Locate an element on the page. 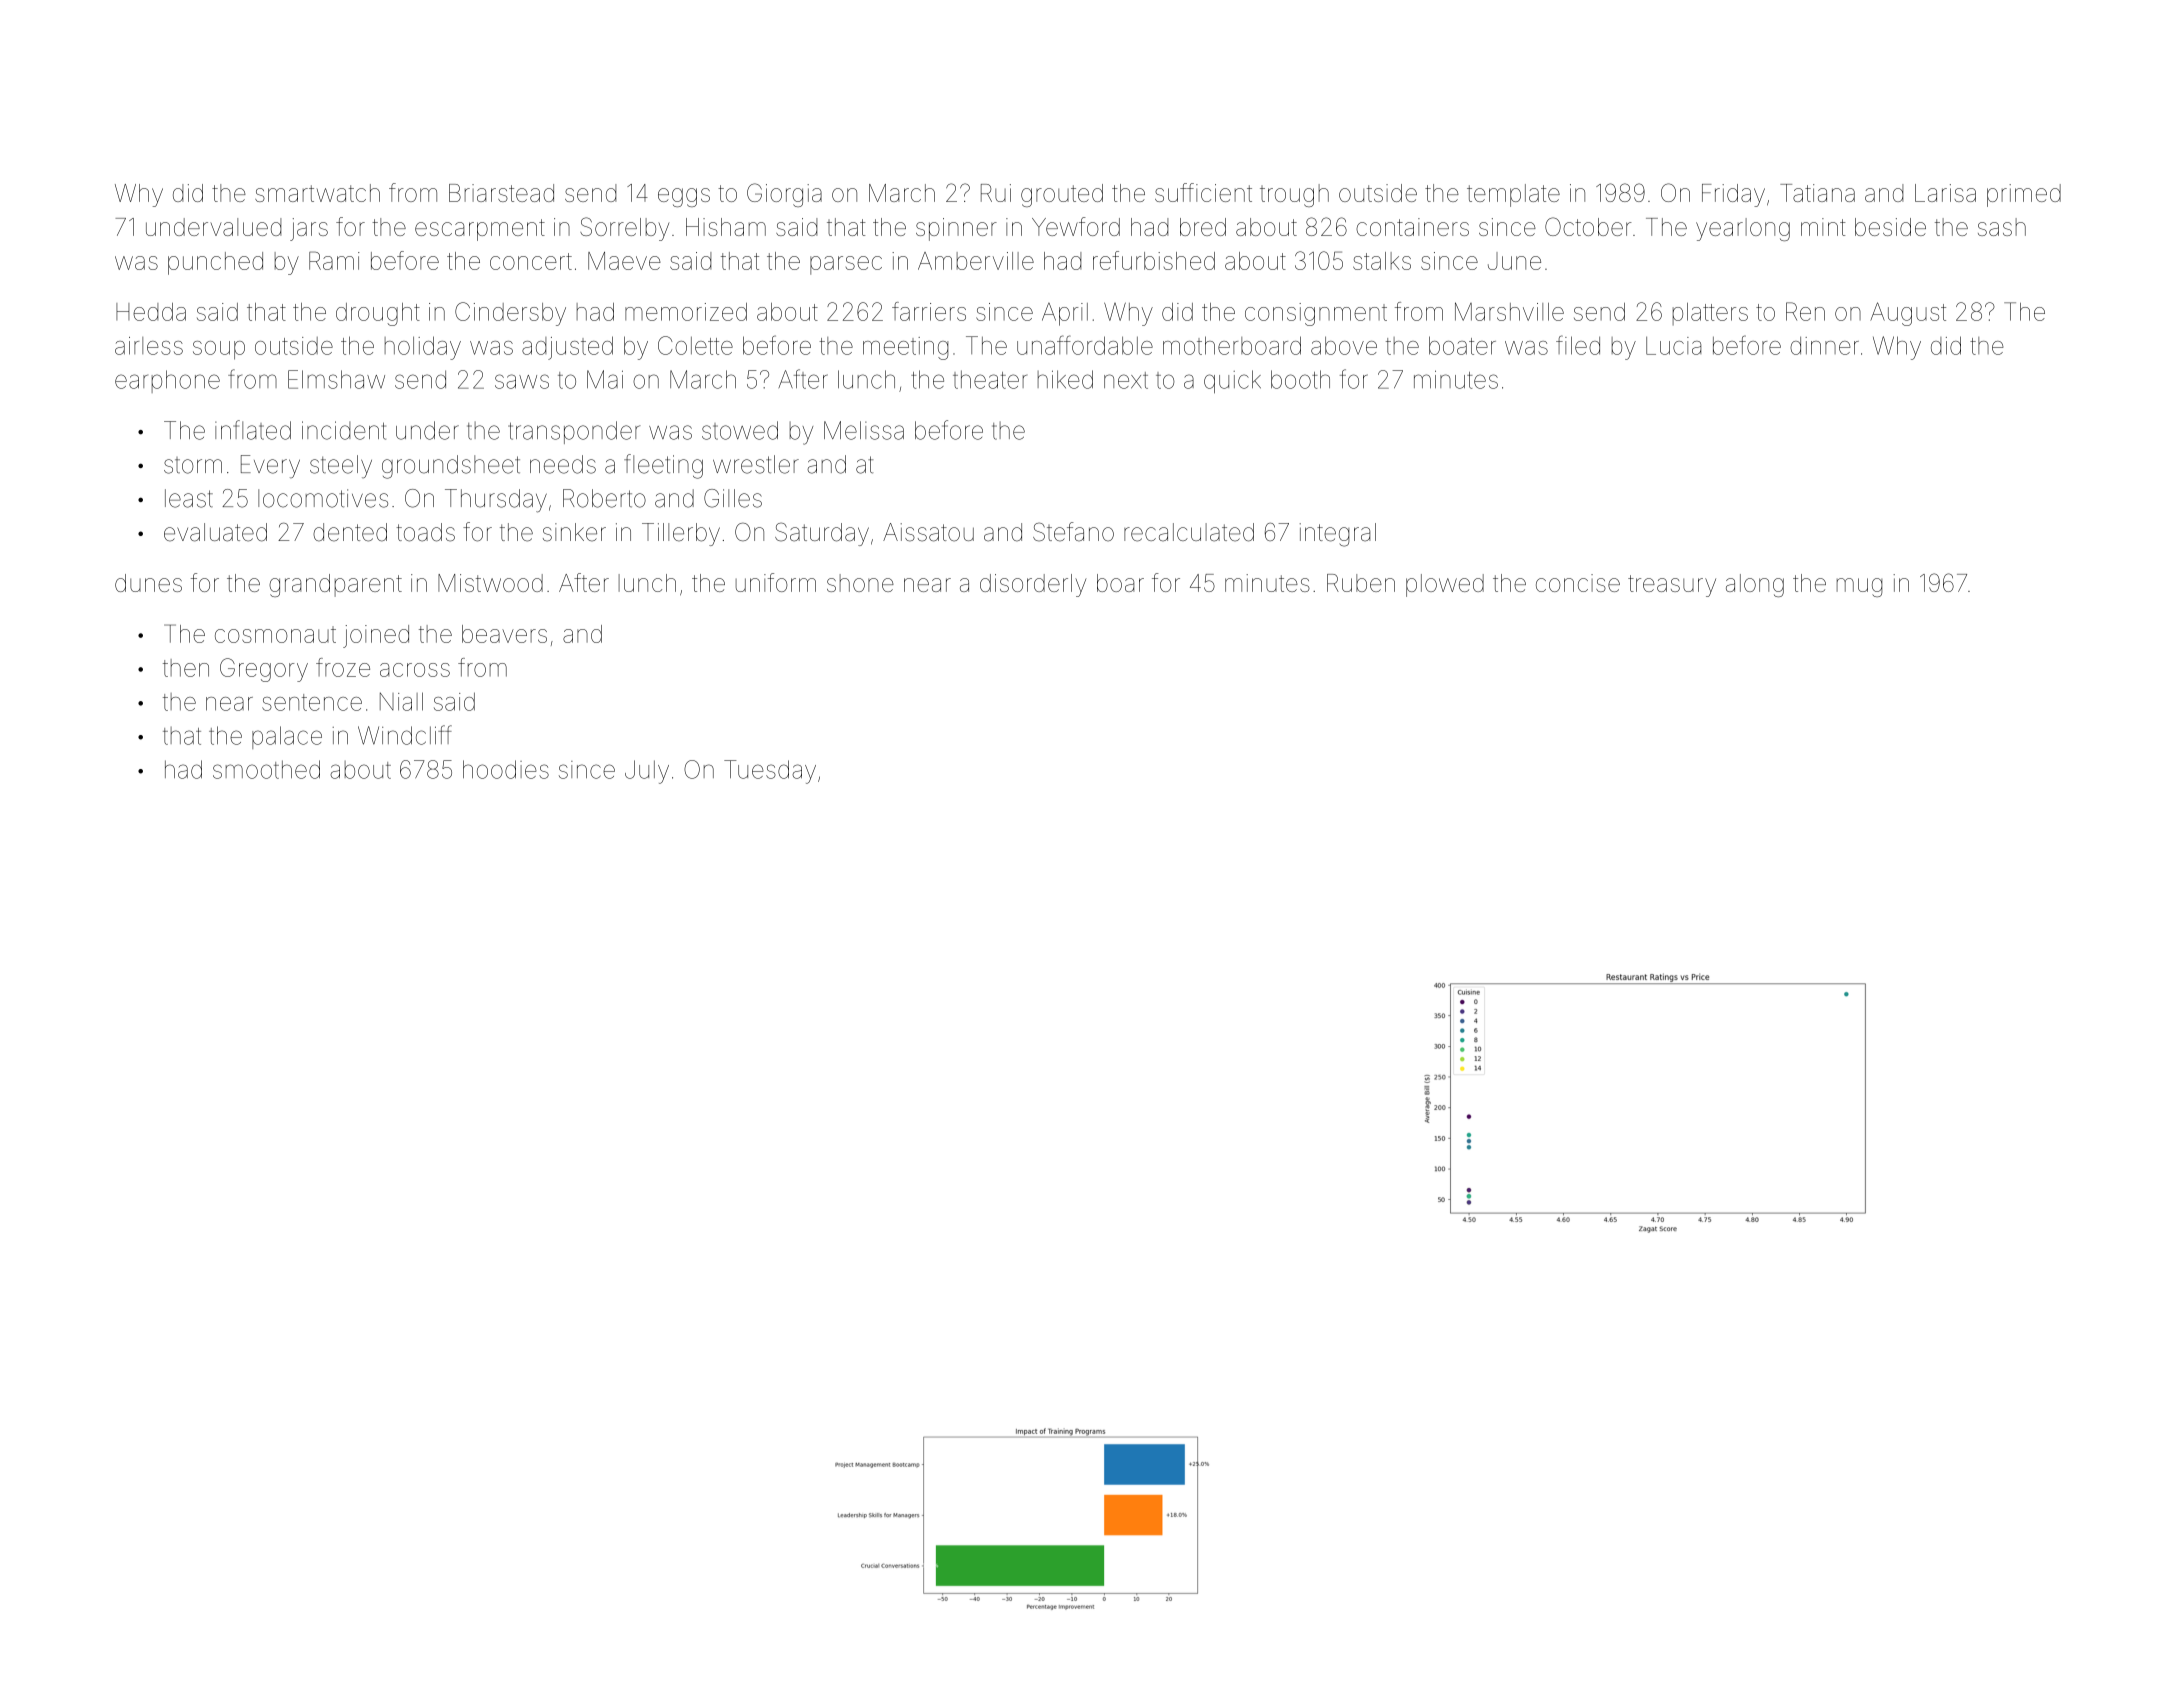 The image size is (2178, 1683). jars is located at coordinates (309, 229).
